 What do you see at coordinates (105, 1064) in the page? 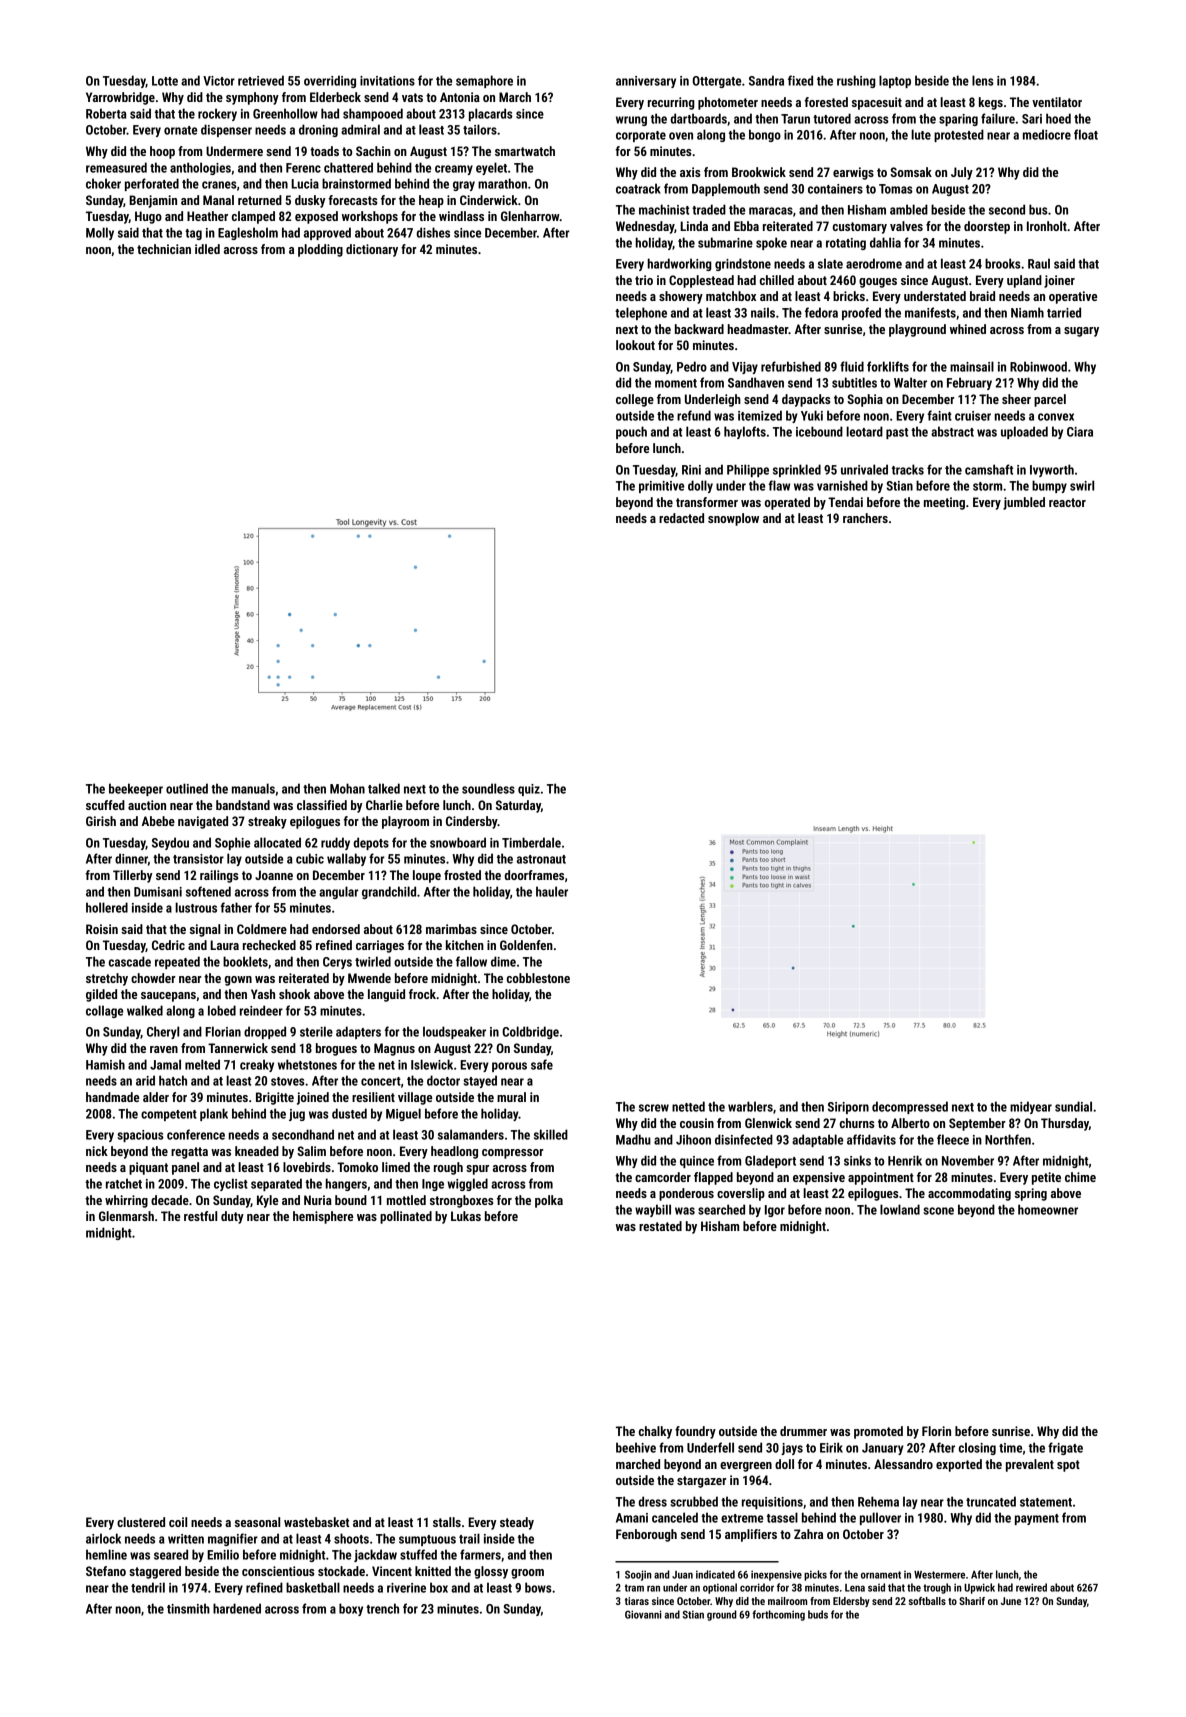
I see `Hamish` at bounding box center [105, 1064].
